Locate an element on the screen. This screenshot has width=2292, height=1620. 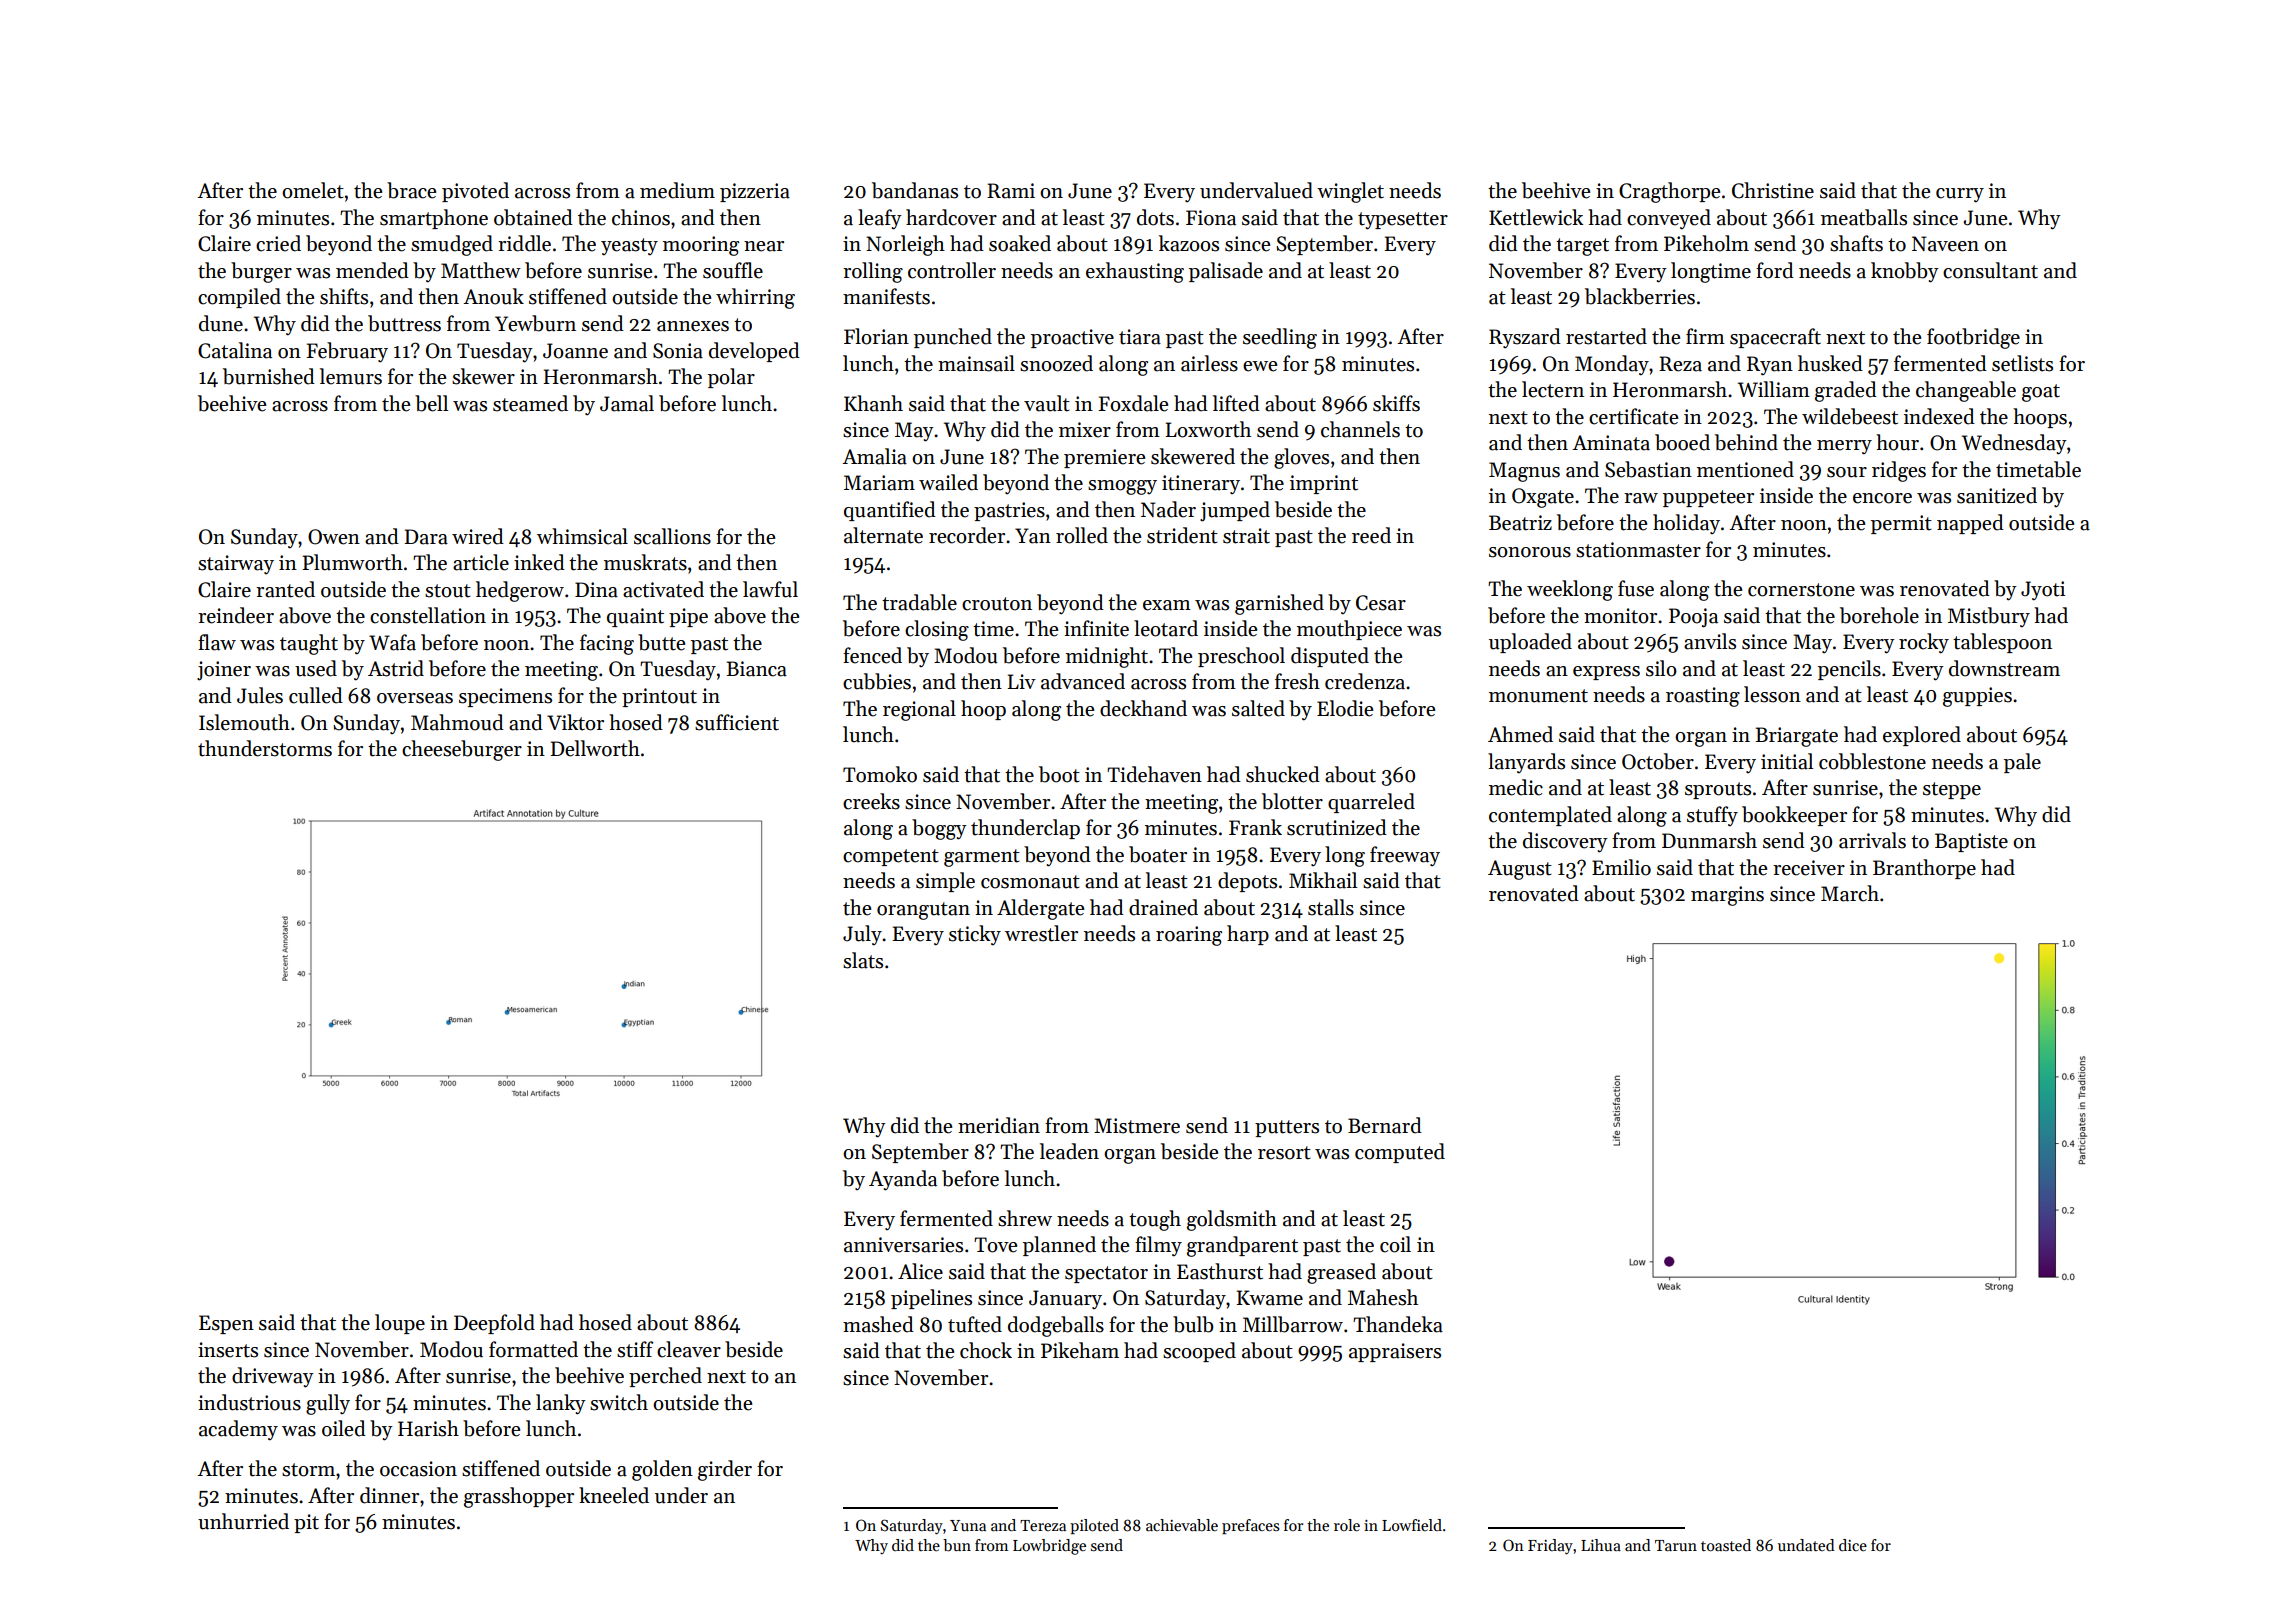
steamed is located at coordinates (530, 403).
